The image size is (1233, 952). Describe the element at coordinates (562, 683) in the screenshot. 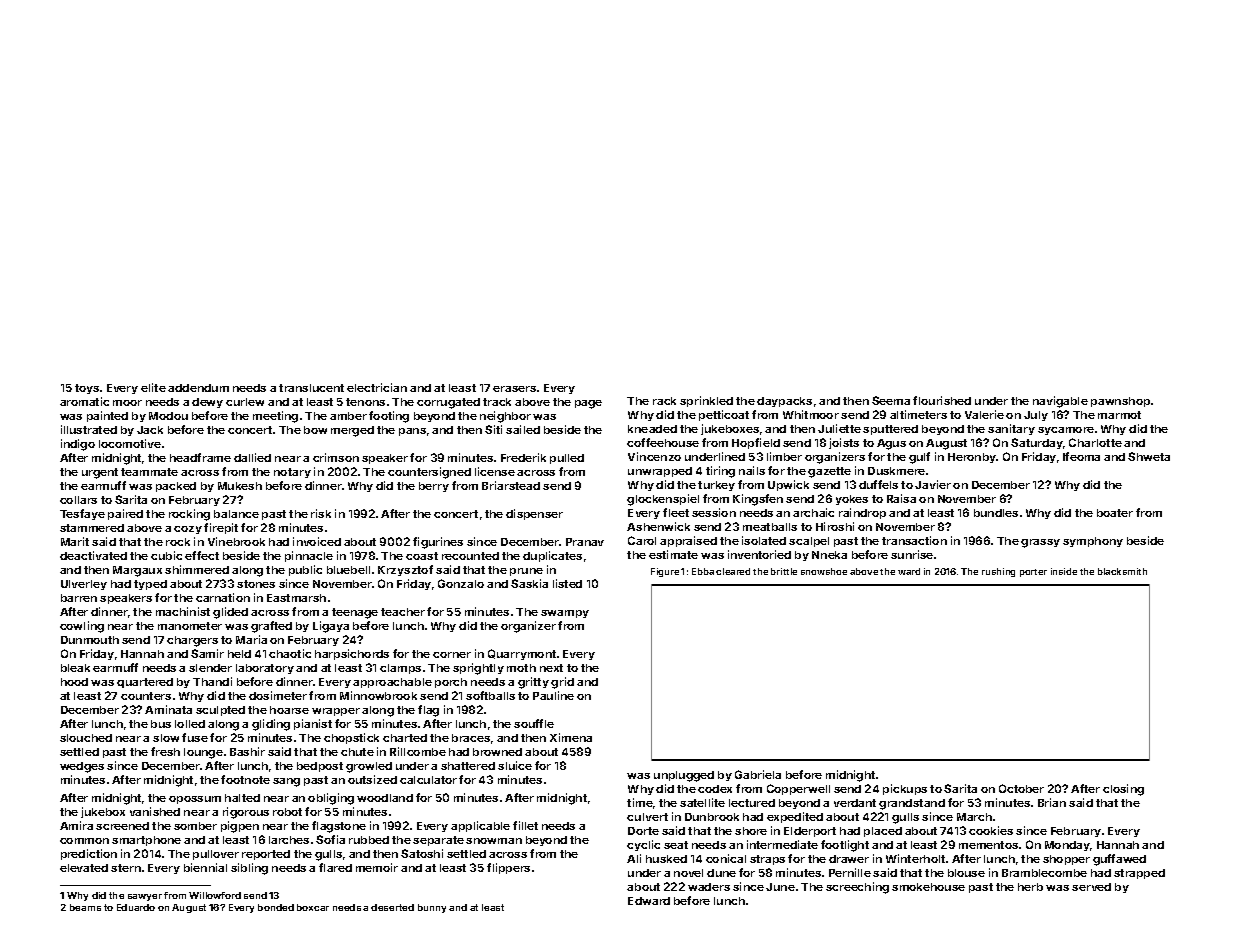

I see `grid` at that location.
